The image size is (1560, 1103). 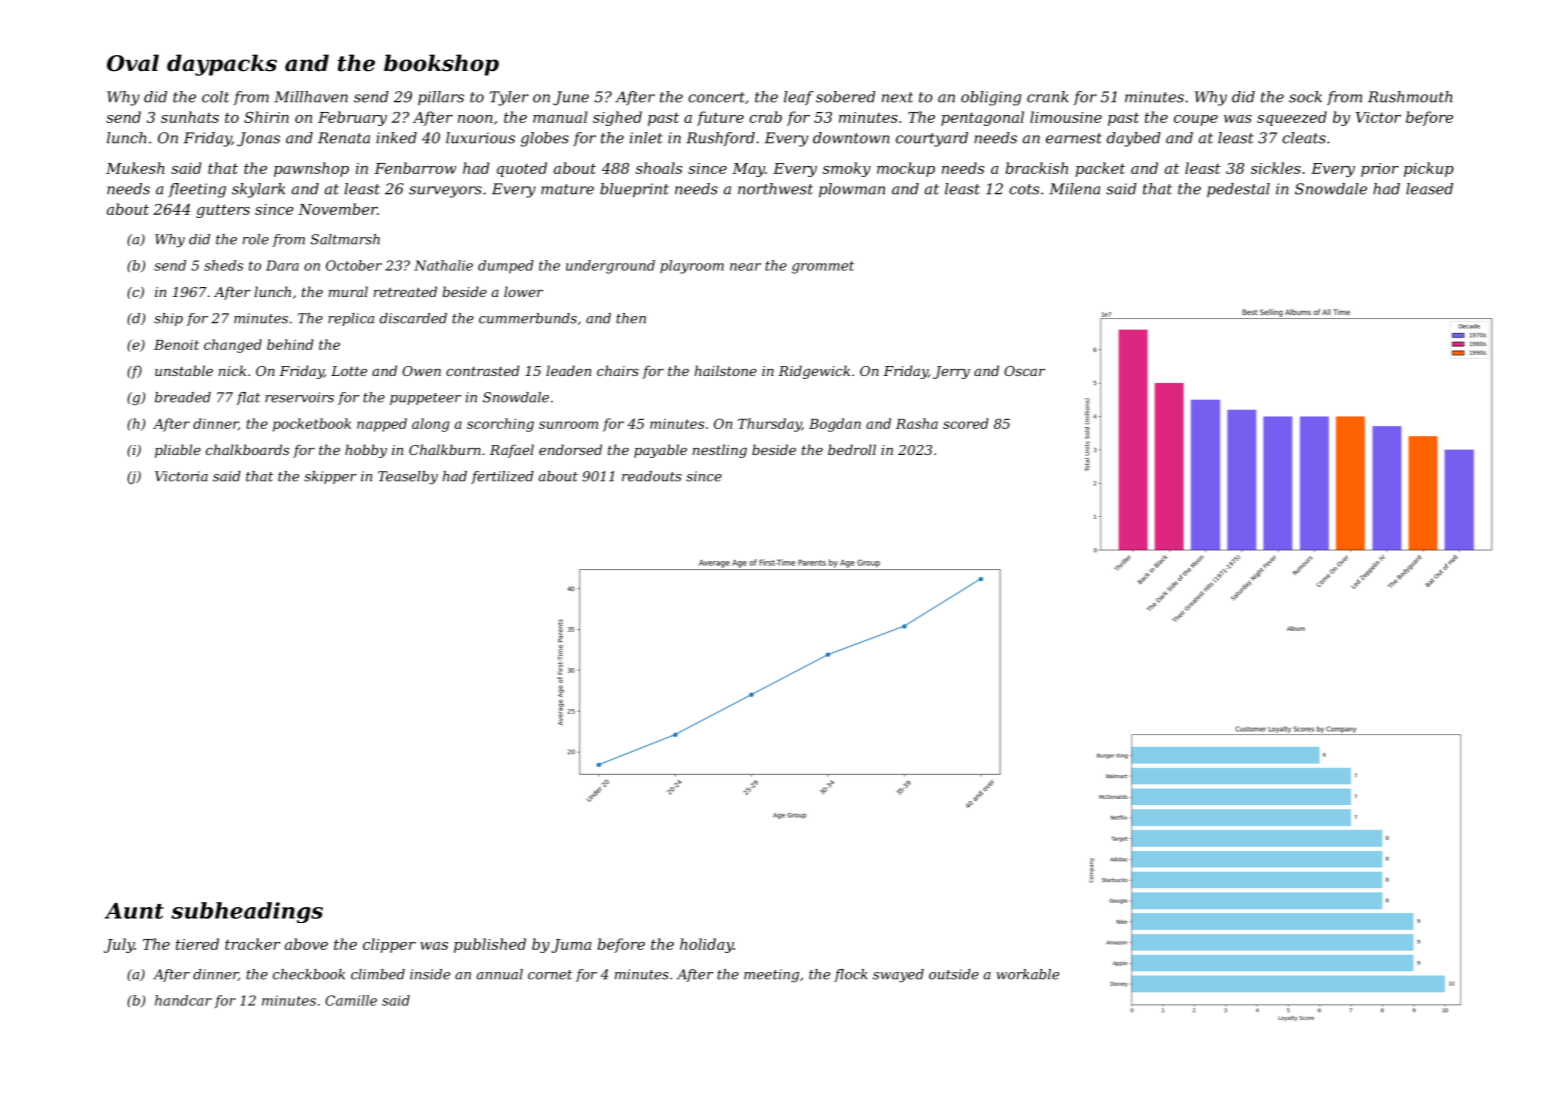 I want to click on pillars, so click(x=441, y=98).
